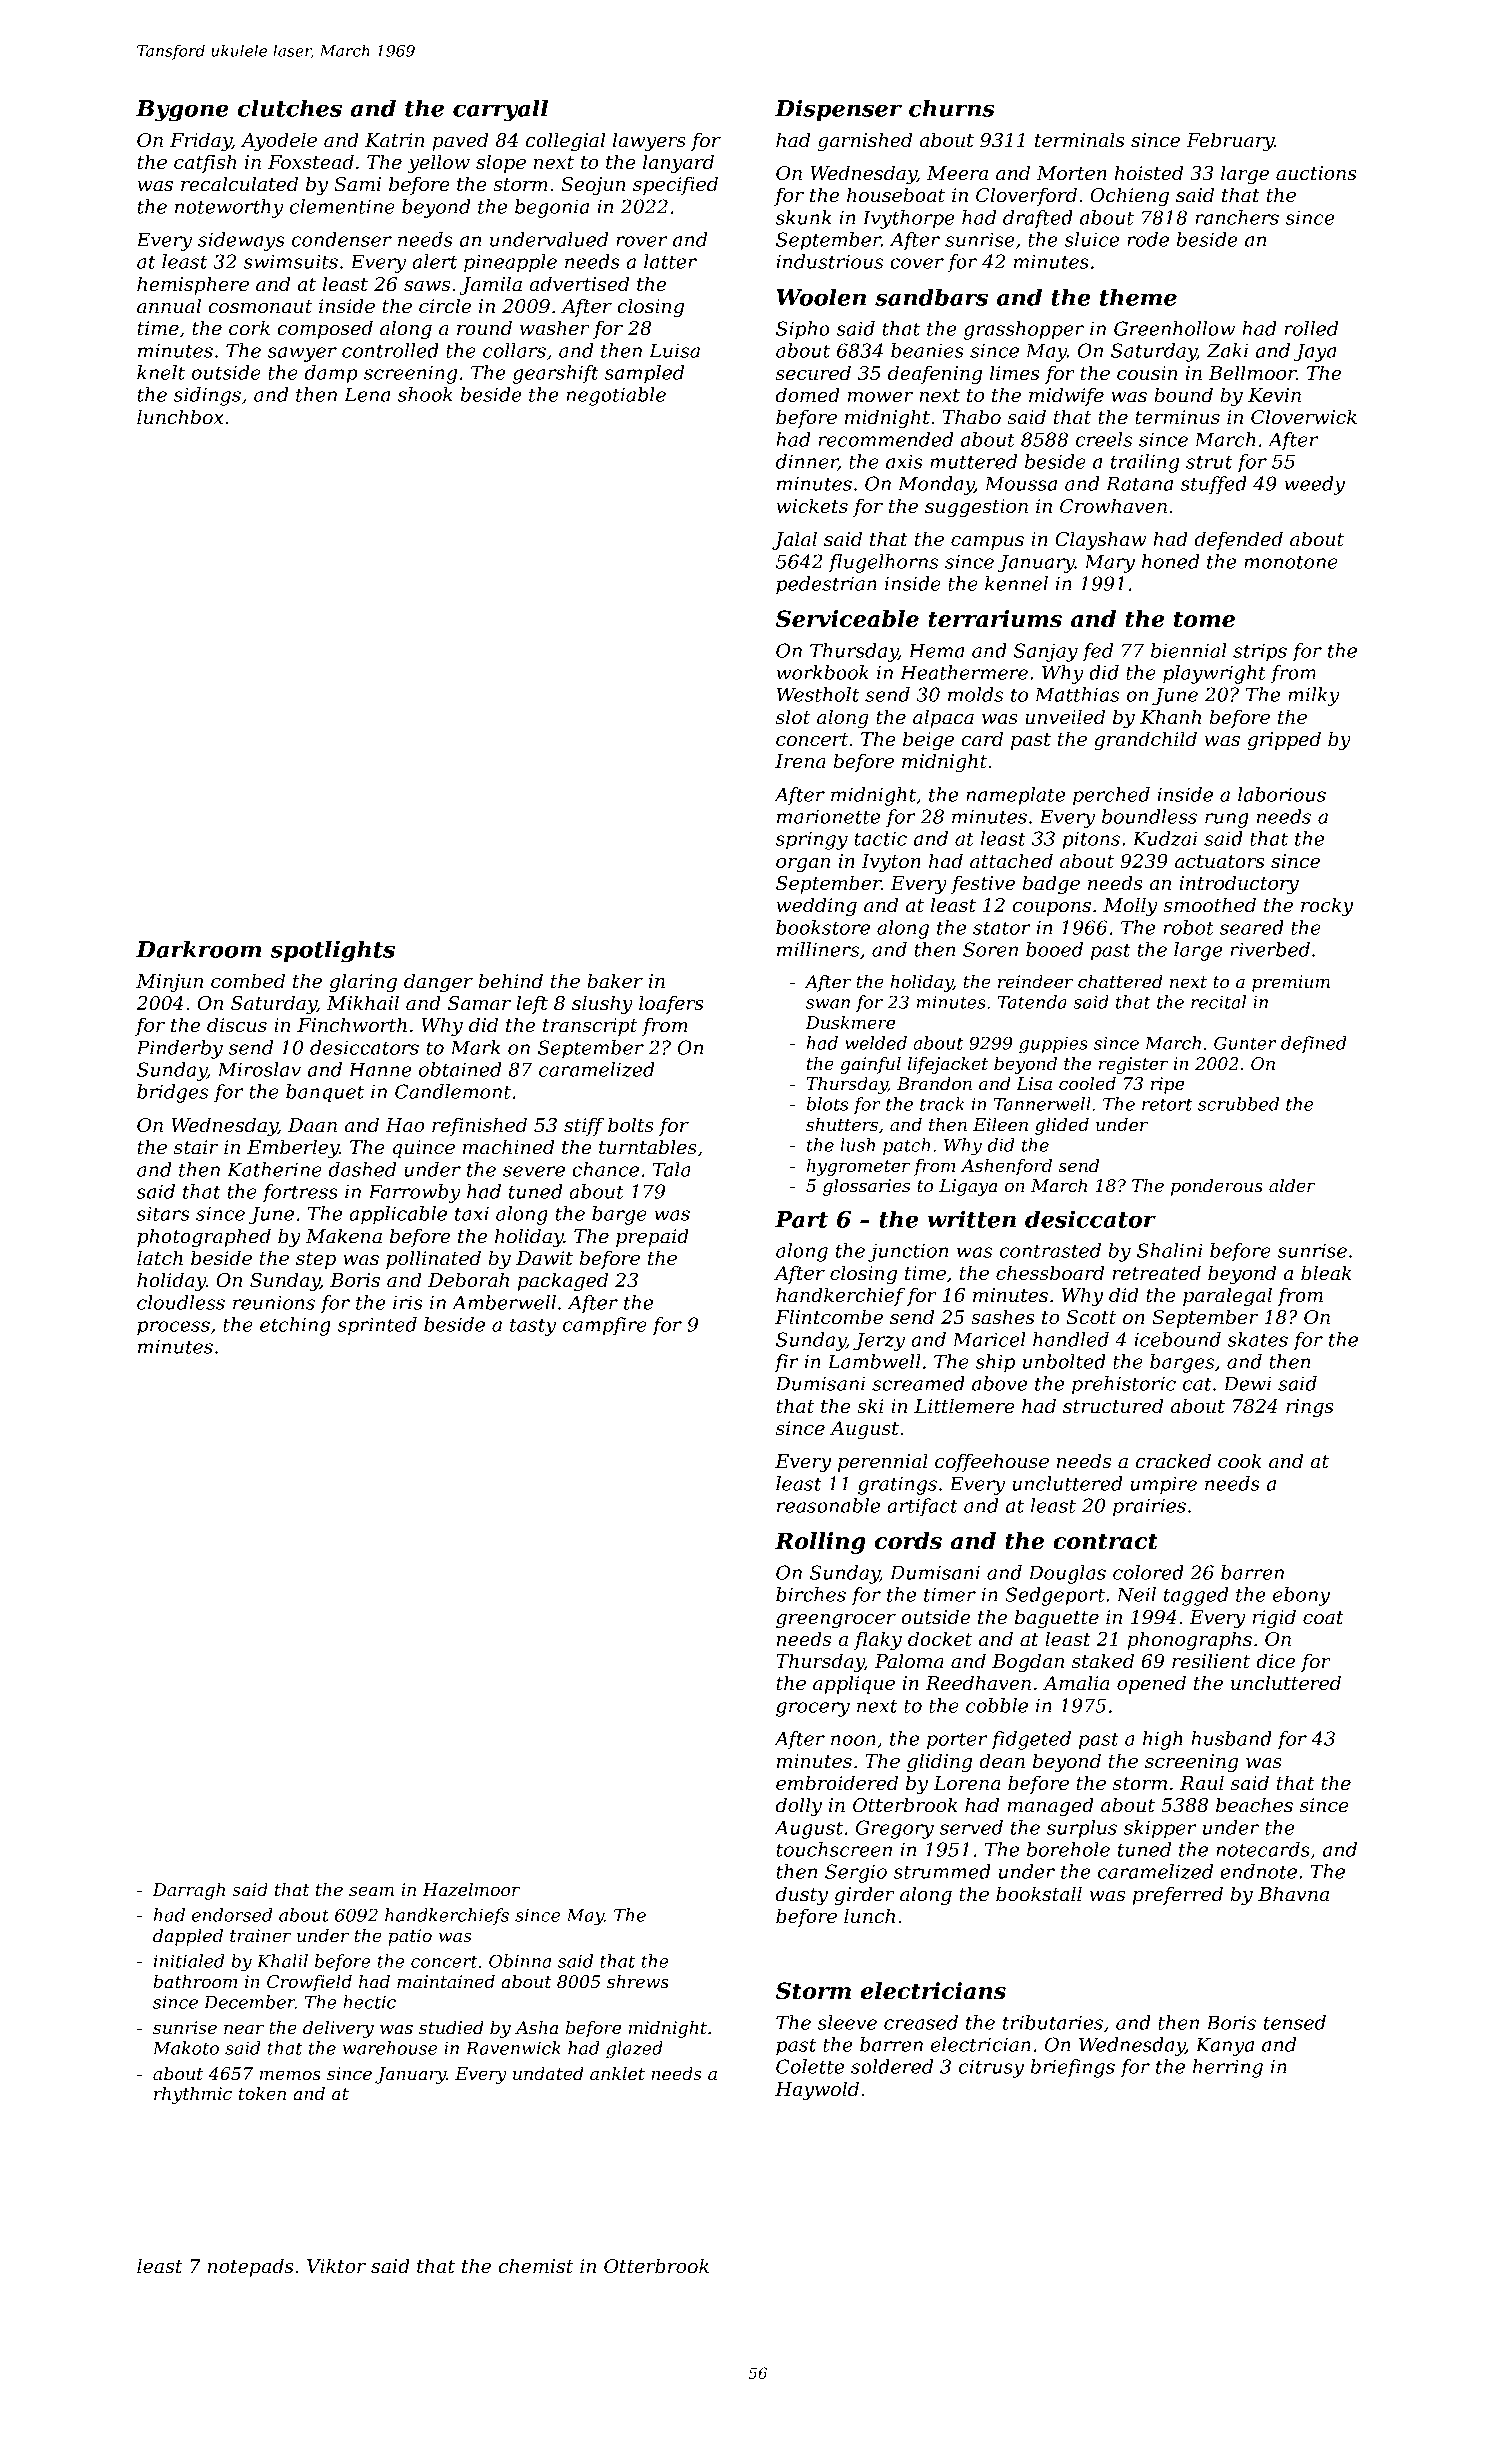  What do you see at coordinates (367, 394) in the screenshot?
I see `Lena` at bounding box center [367, 394].
